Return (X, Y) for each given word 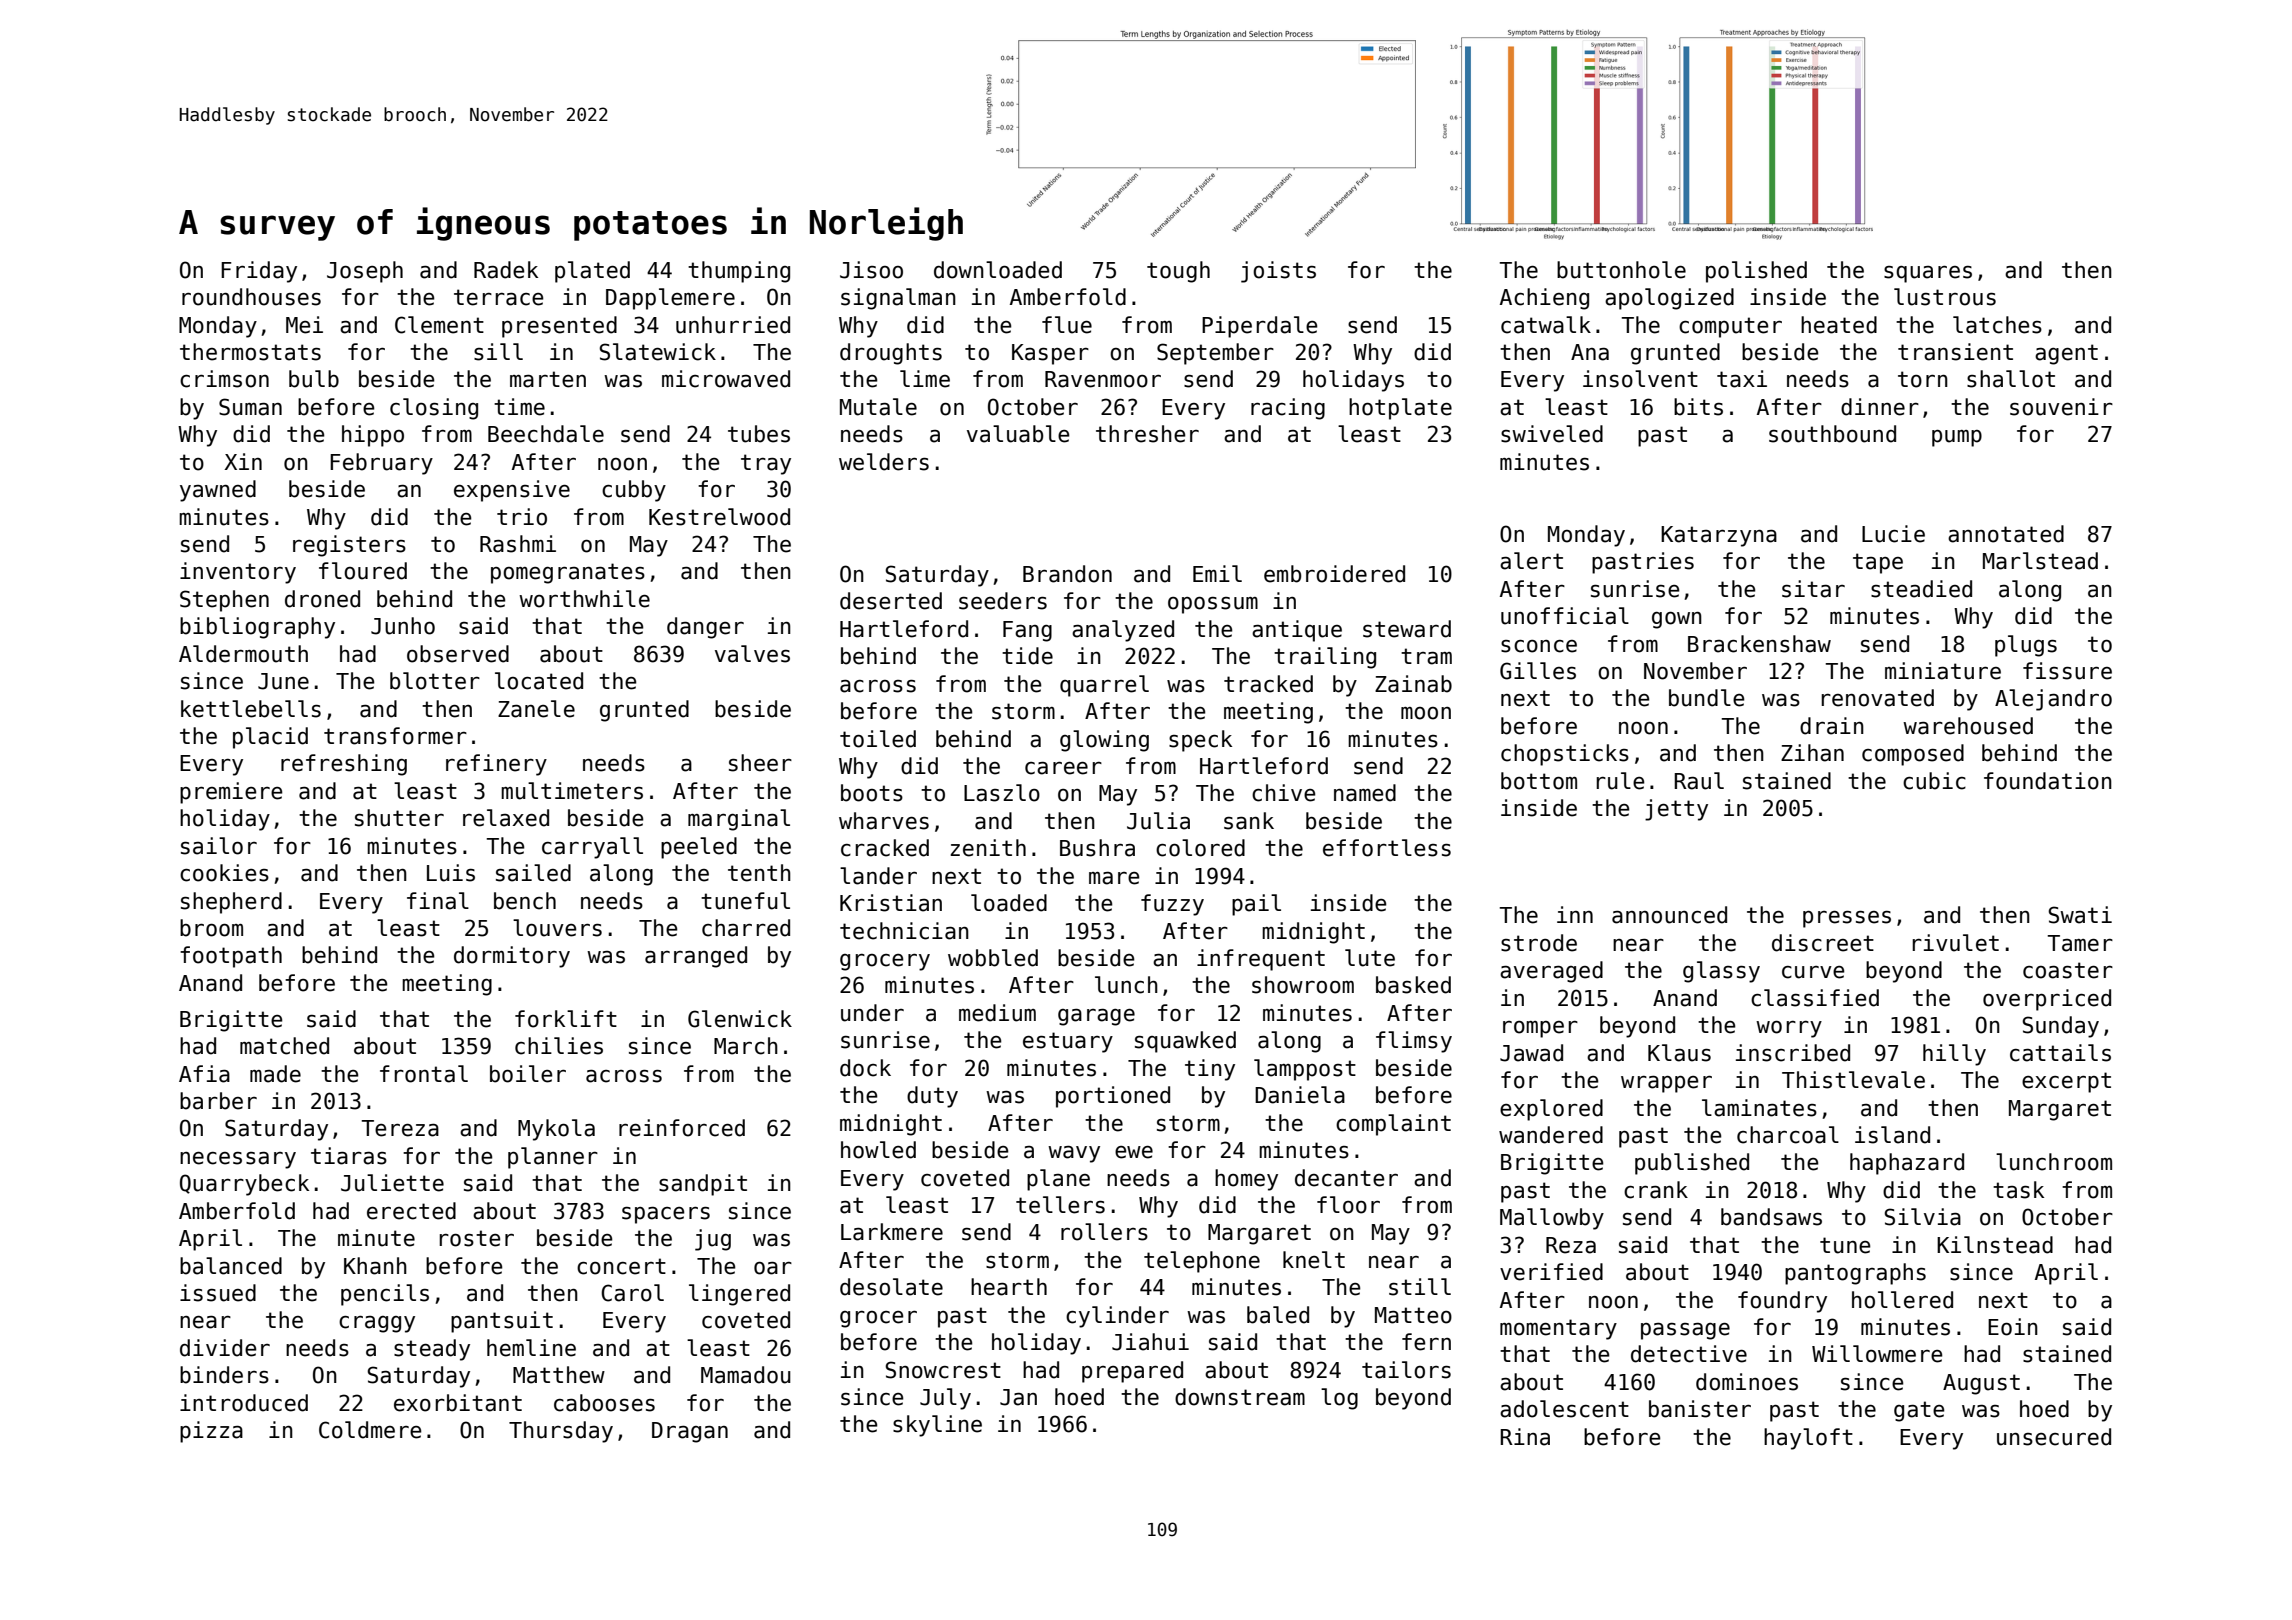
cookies (224, 873)
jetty (1676, 810)
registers (349, 546)
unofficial (1565, 616)
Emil (1217, 573)
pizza (211, 1432)
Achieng (1544, 299)
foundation (2048, 781)
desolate (891, 1287)
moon (1426, 713)
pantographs (1855, 1274)
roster (476, 1238)
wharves (884, 821)
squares (1928, 274)
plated (592, 272)
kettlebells (251, 709)
